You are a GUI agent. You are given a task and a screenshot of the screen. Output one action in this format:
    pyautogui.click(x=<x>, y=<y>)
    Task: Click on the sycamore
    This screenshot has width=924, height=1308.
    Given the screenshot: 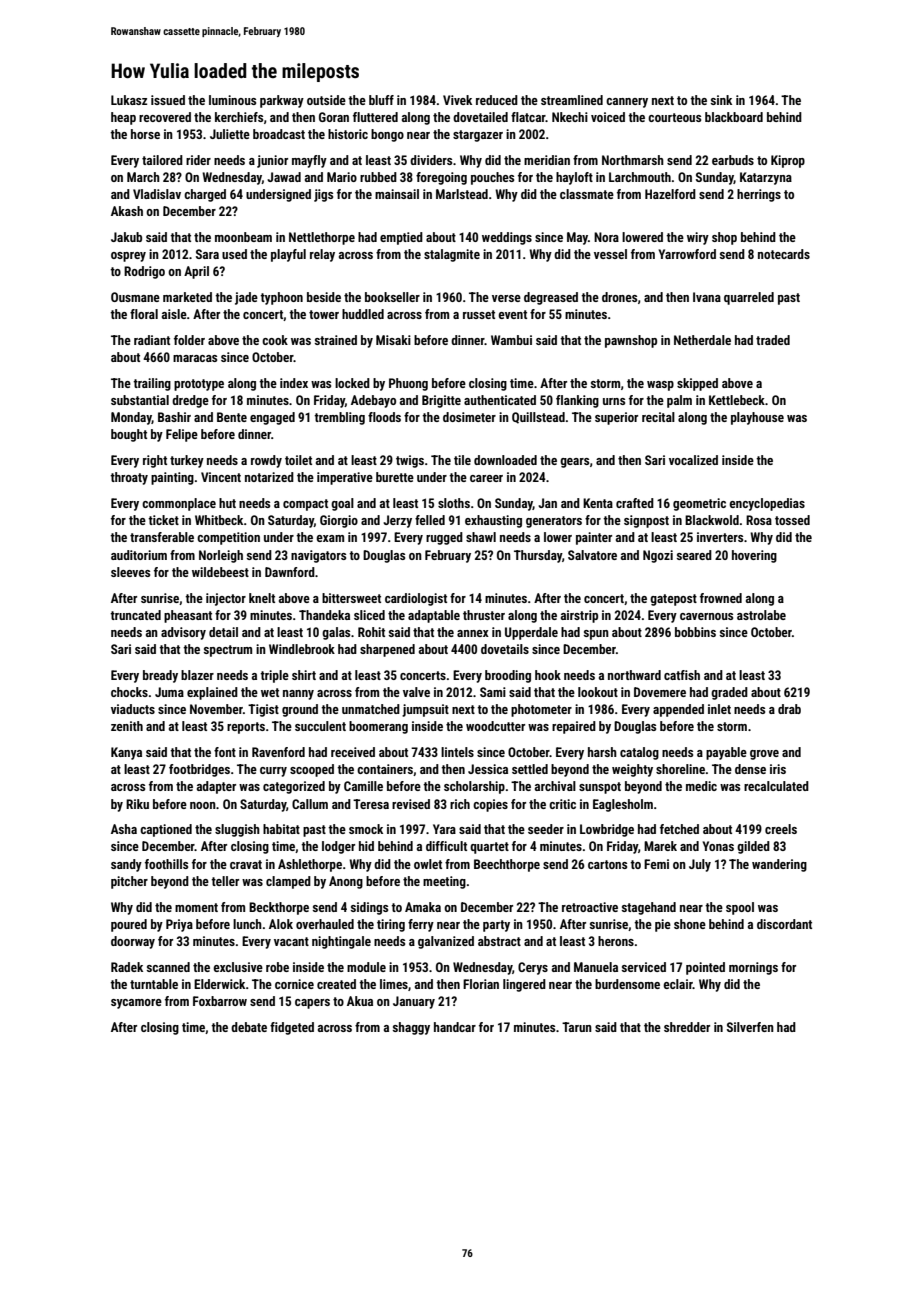 What is the action you would take?
    pyautogui.click(x=136, y=1004)
